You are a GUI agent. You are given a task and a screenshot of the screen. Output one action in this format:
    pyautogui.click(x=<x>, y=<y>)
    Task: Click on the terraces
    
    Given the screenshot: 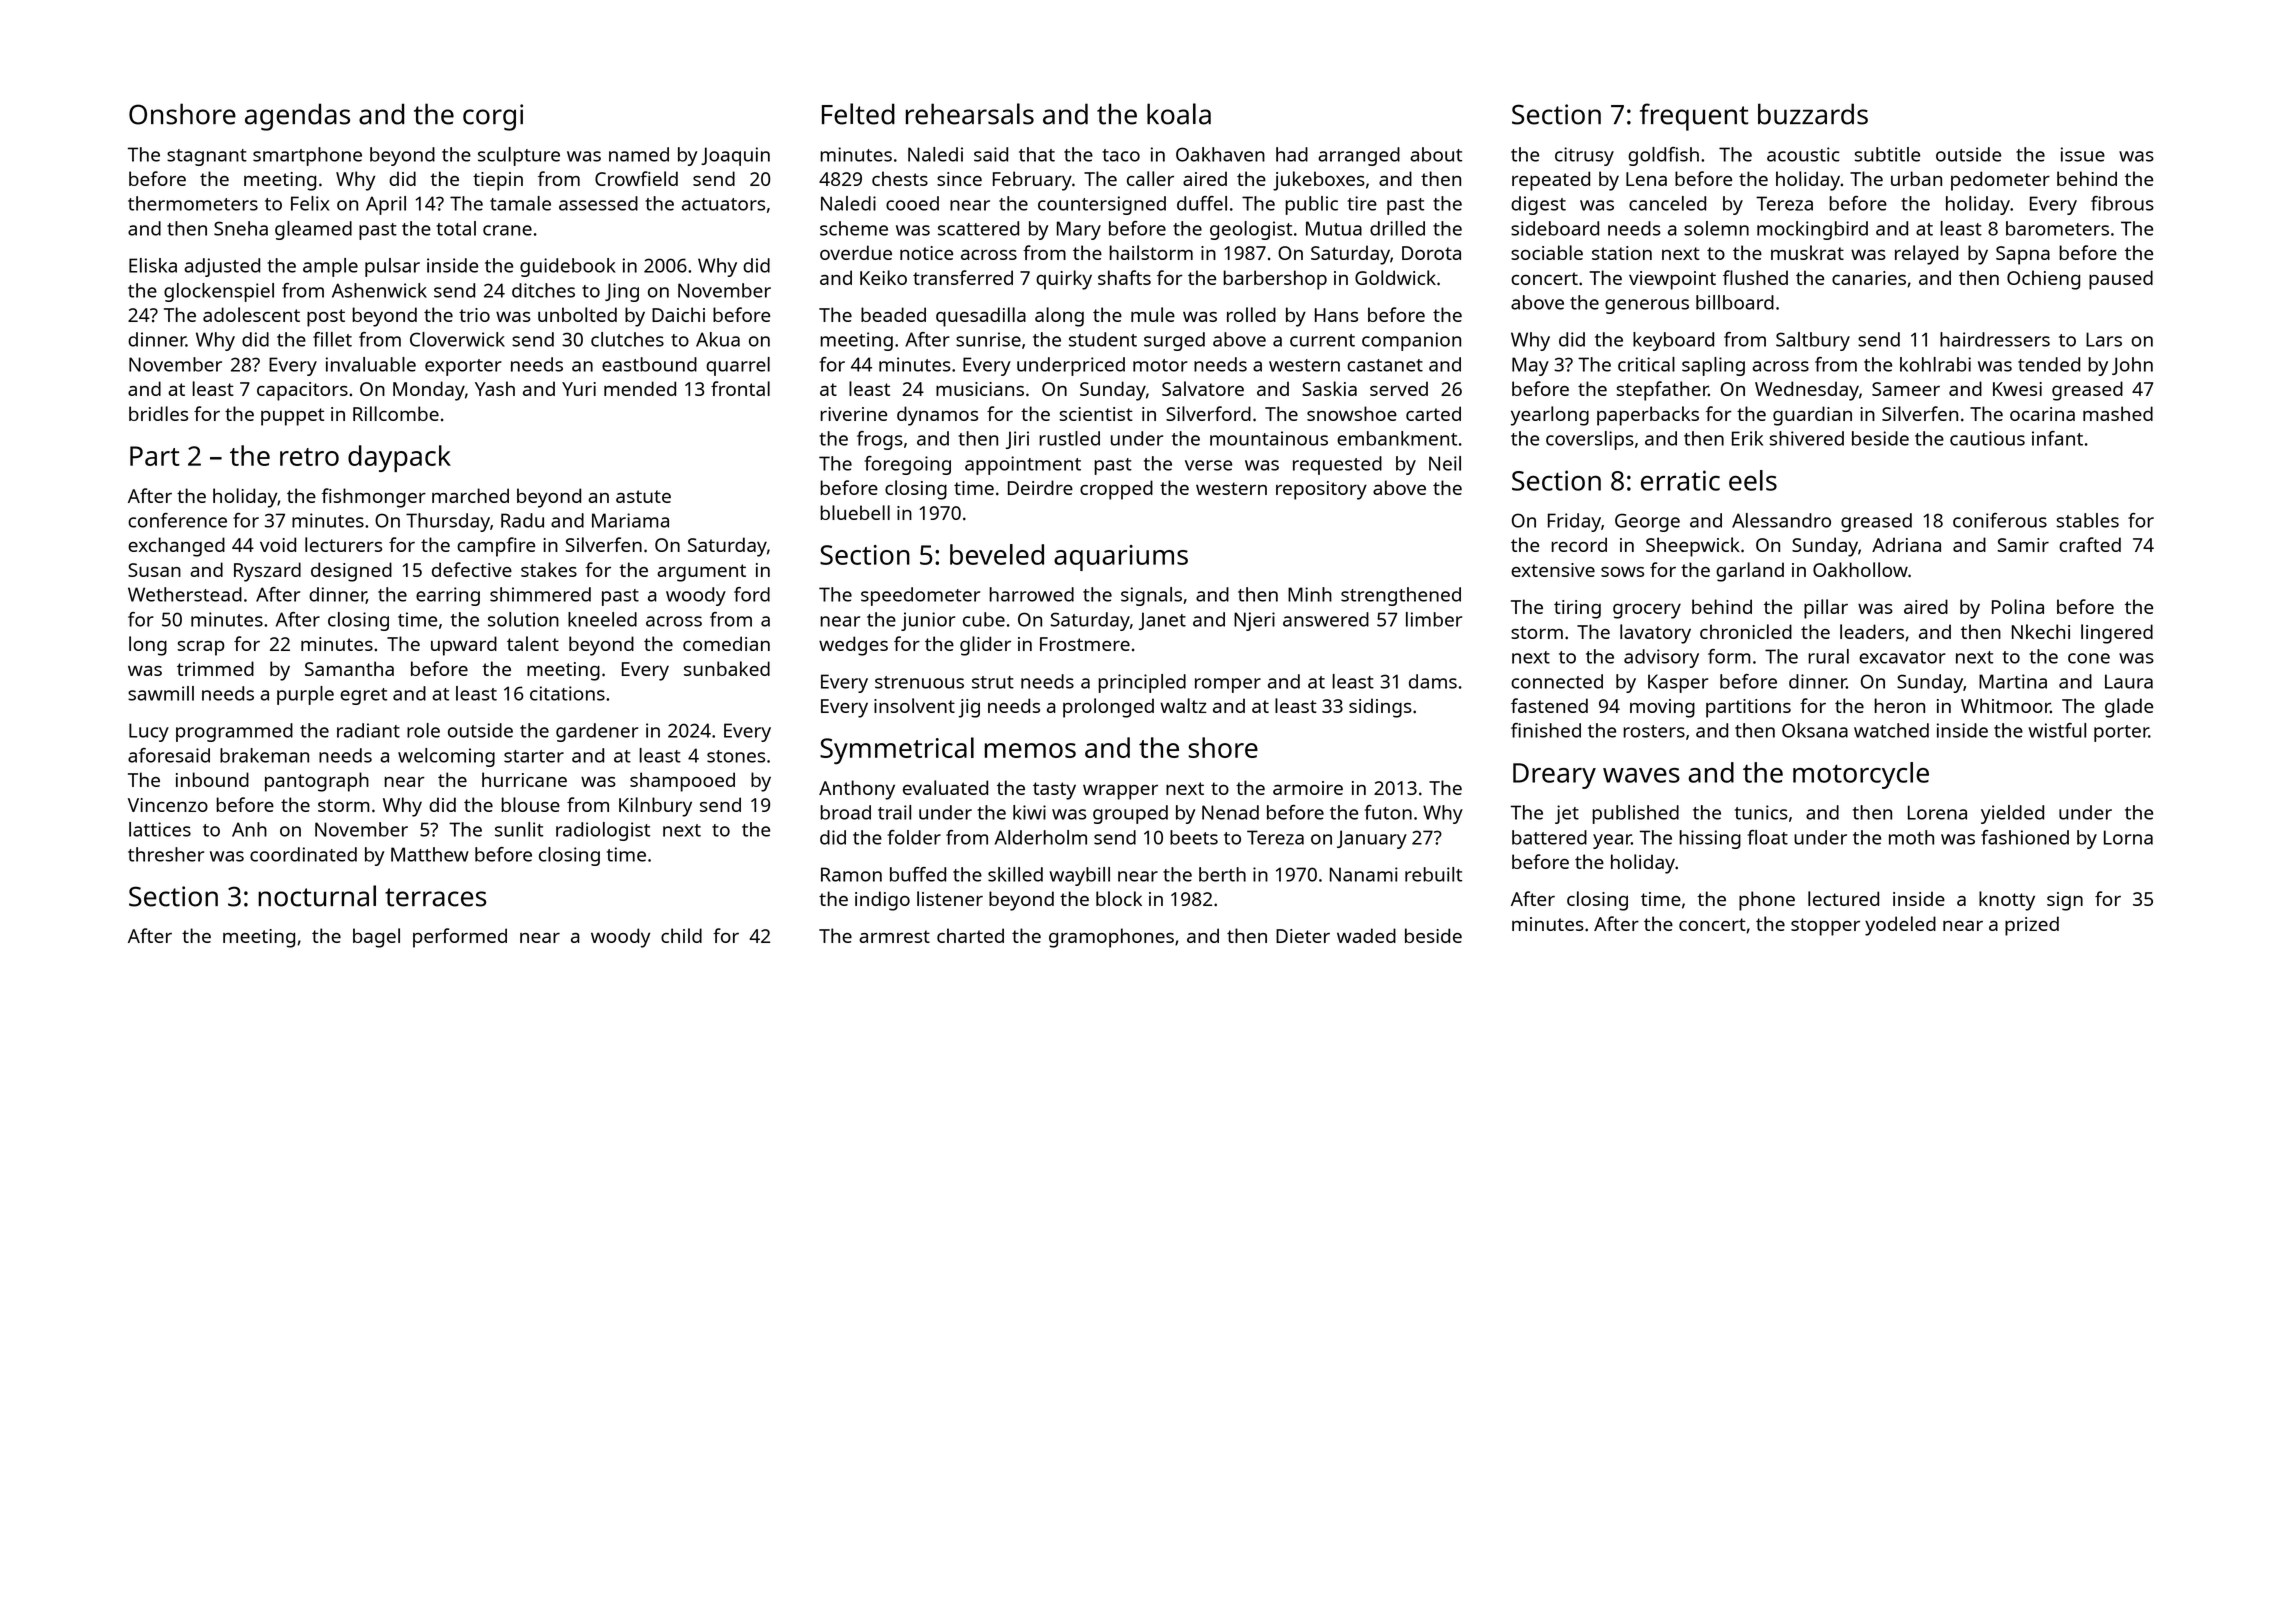 What is the action you would take?
    pyautogui.click(x=435, y=897)
